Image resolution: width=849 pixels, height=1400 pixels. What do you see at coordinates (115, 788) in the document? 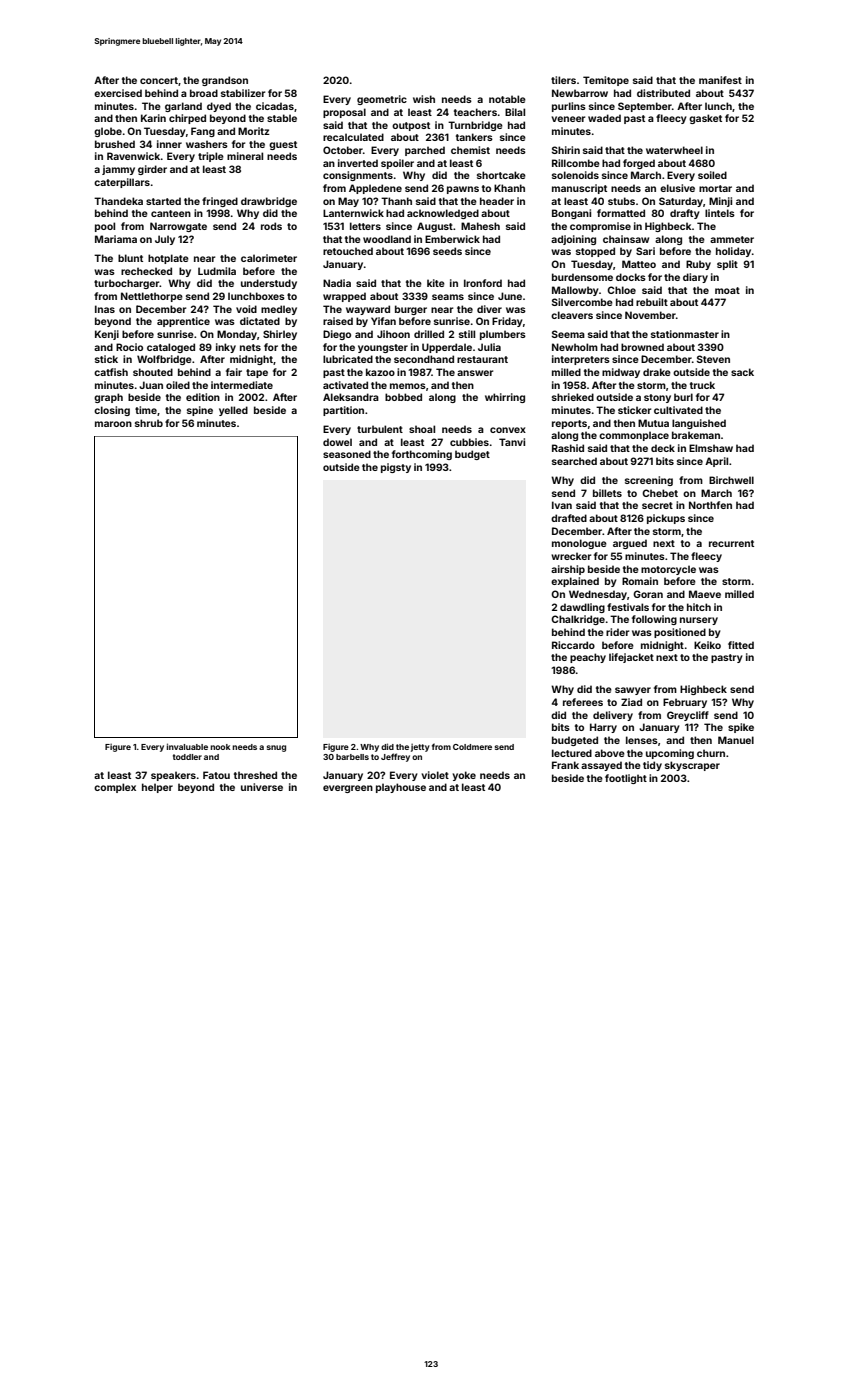
I see `complex` at bounding box center [115, 788].
